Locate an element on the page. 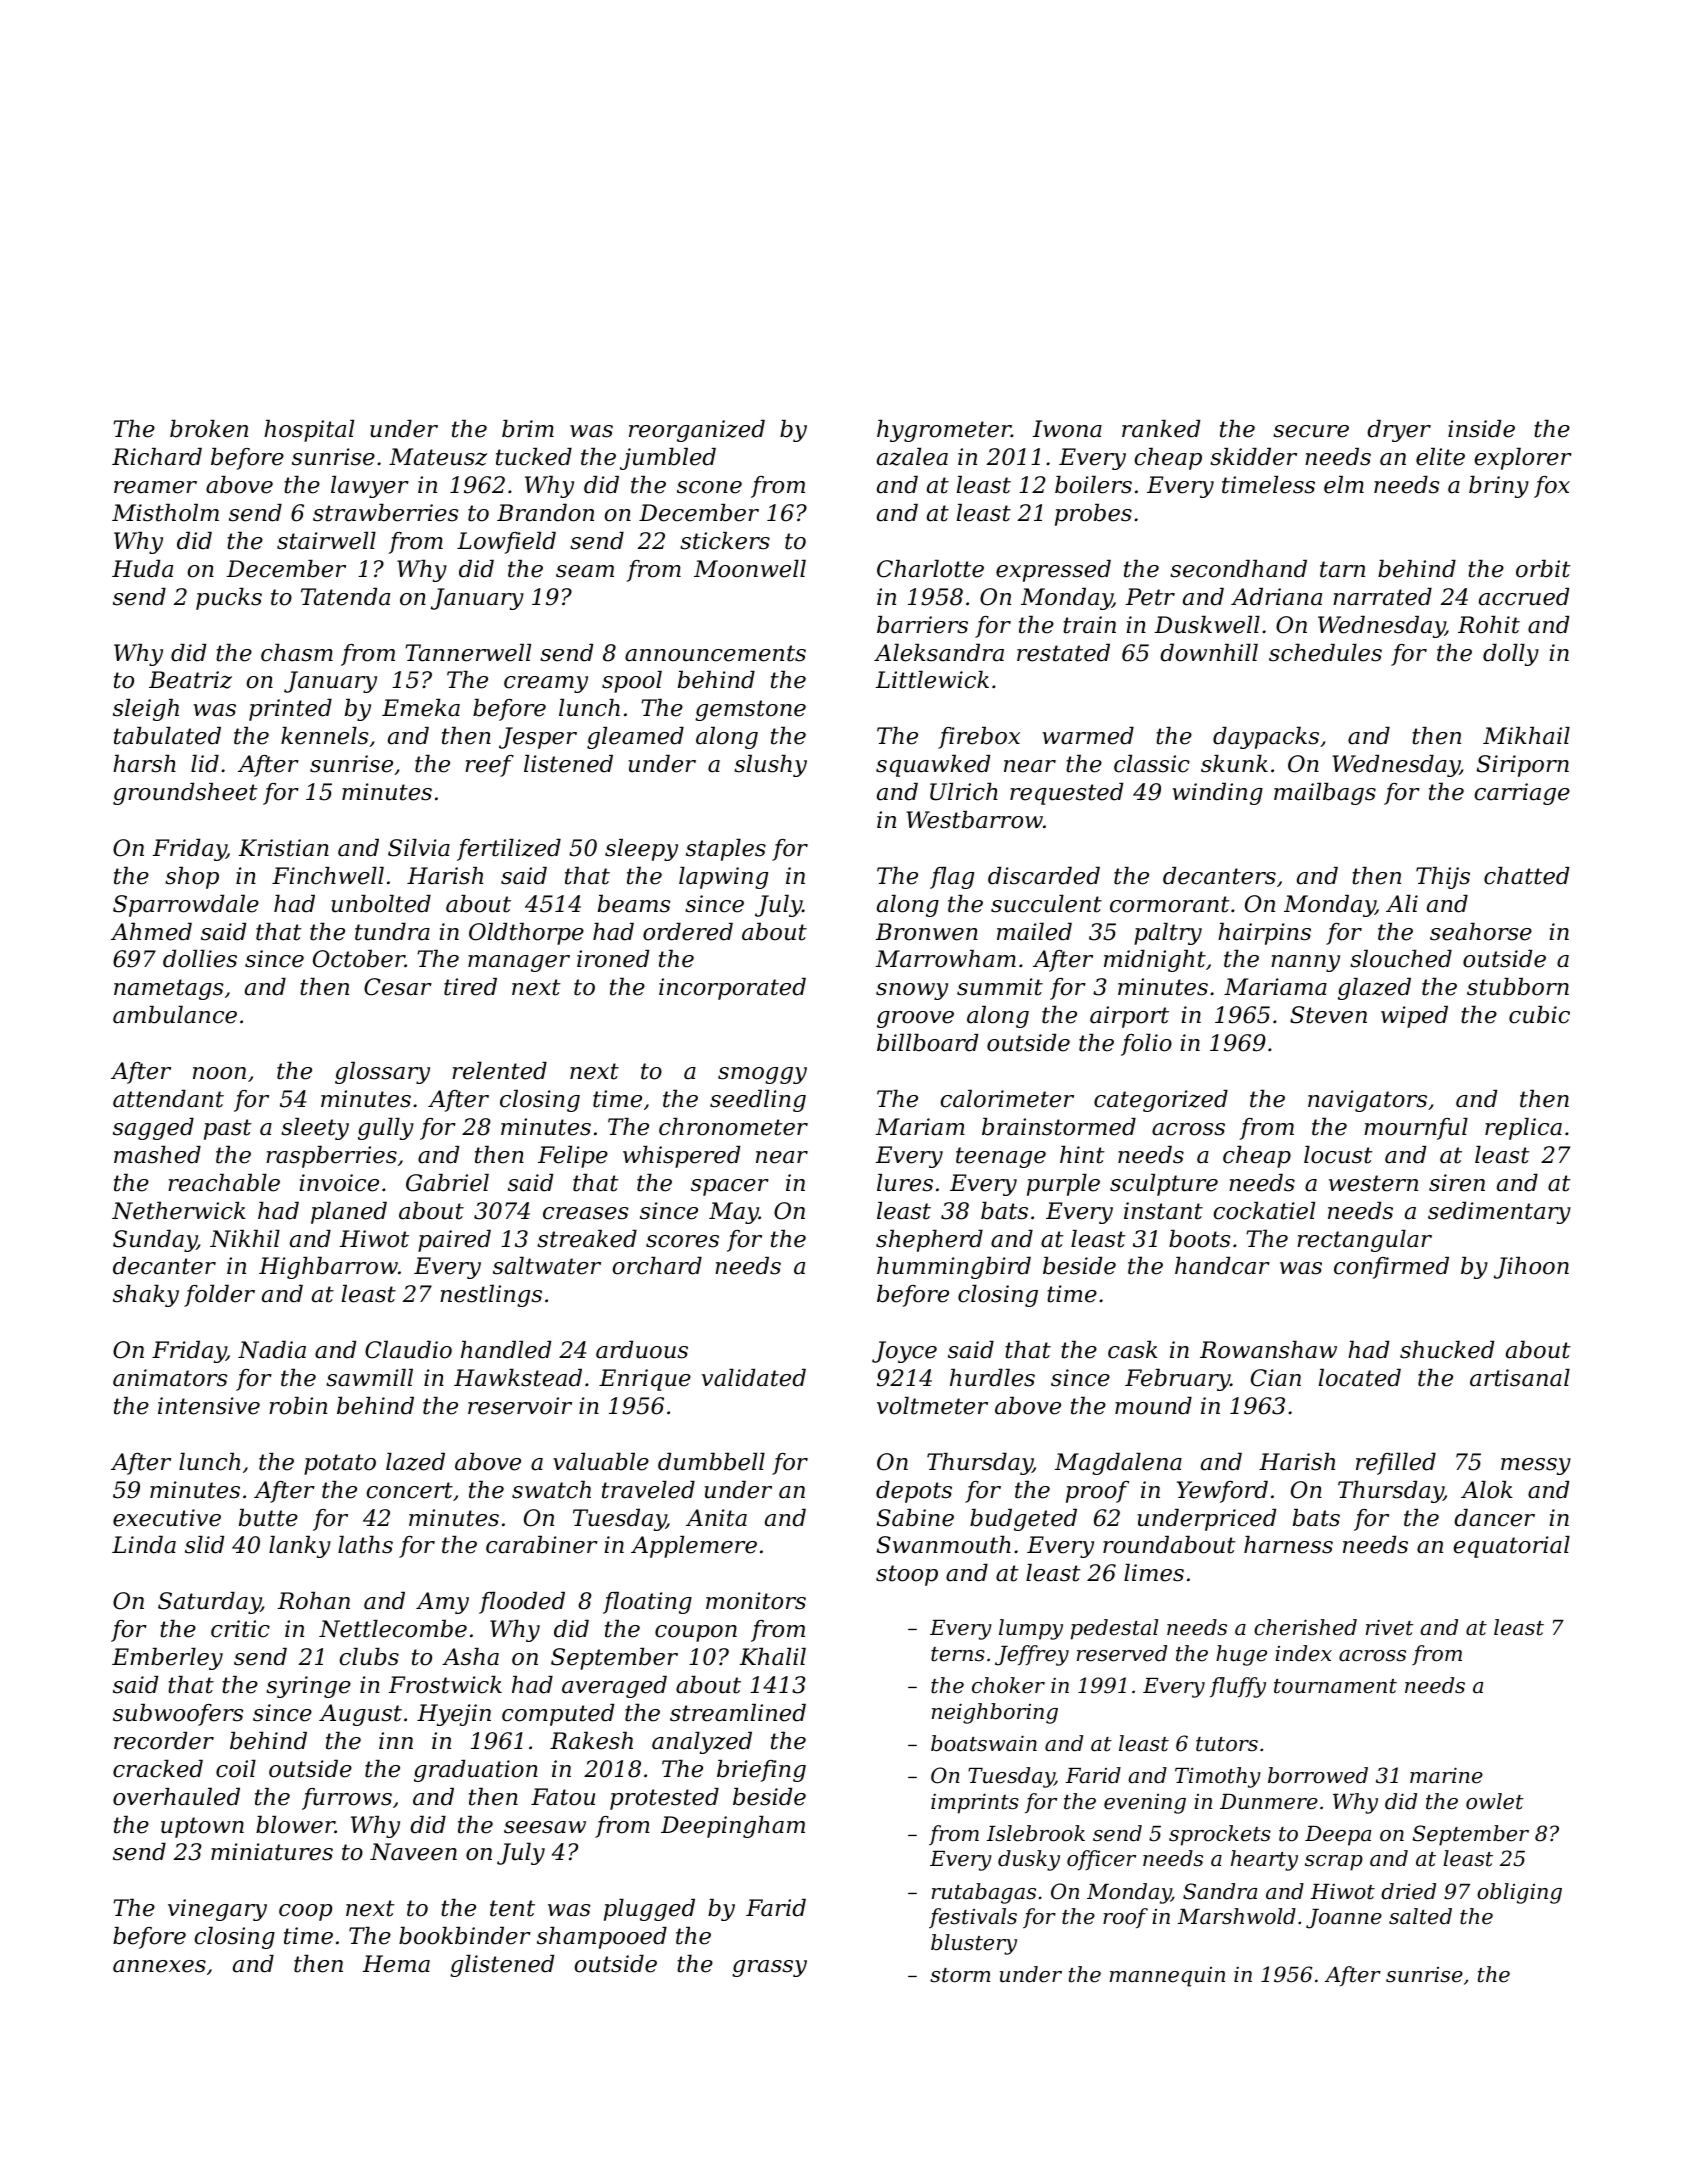 The height and width of the document is (2178, 1683). Tatenda is located at coordinates (345, 597).
